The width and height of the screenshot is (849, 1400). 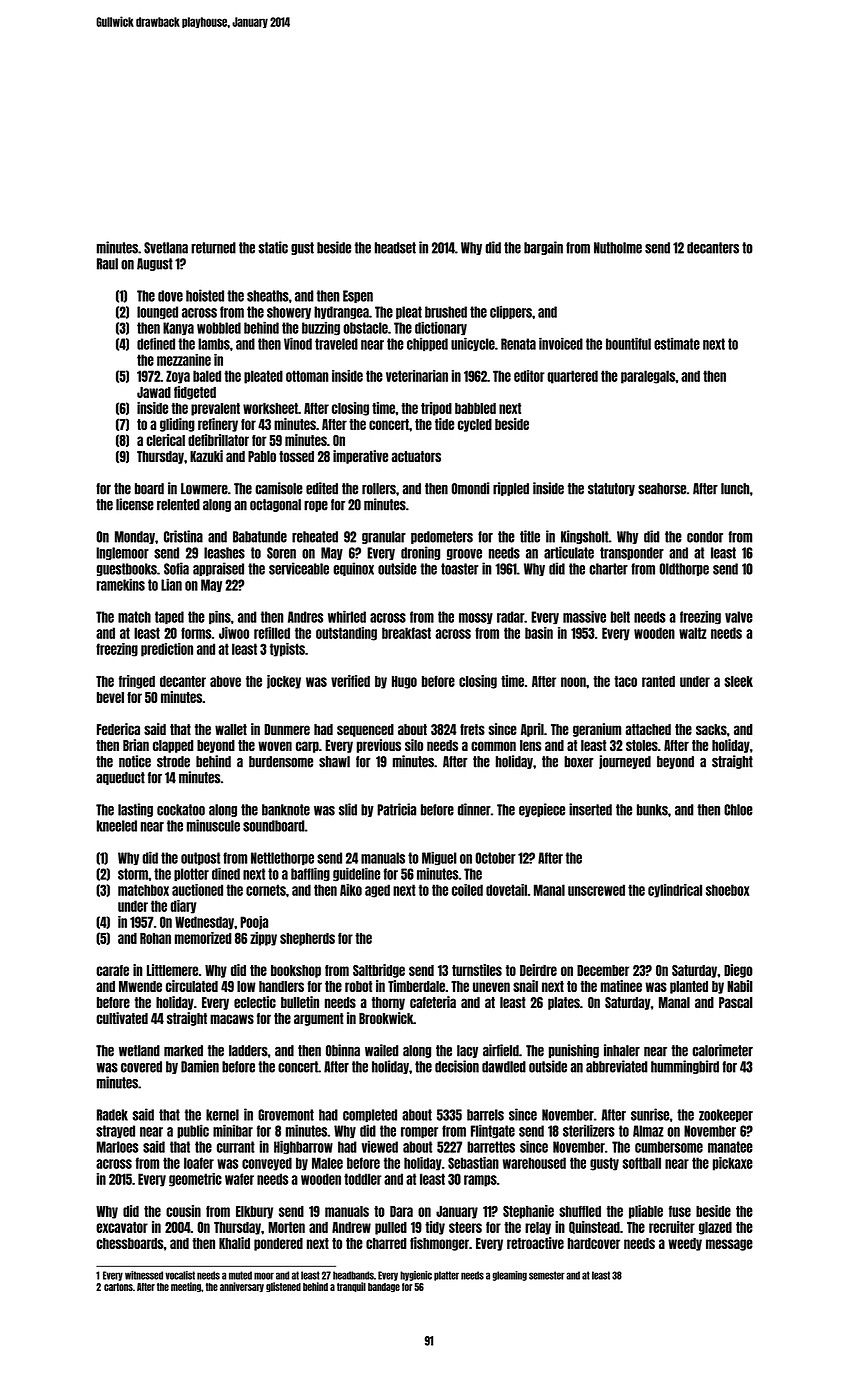 What do you see at coordinates (213, 248) in the screenshot?
I see `returned` at bounding box center [213, 248].
